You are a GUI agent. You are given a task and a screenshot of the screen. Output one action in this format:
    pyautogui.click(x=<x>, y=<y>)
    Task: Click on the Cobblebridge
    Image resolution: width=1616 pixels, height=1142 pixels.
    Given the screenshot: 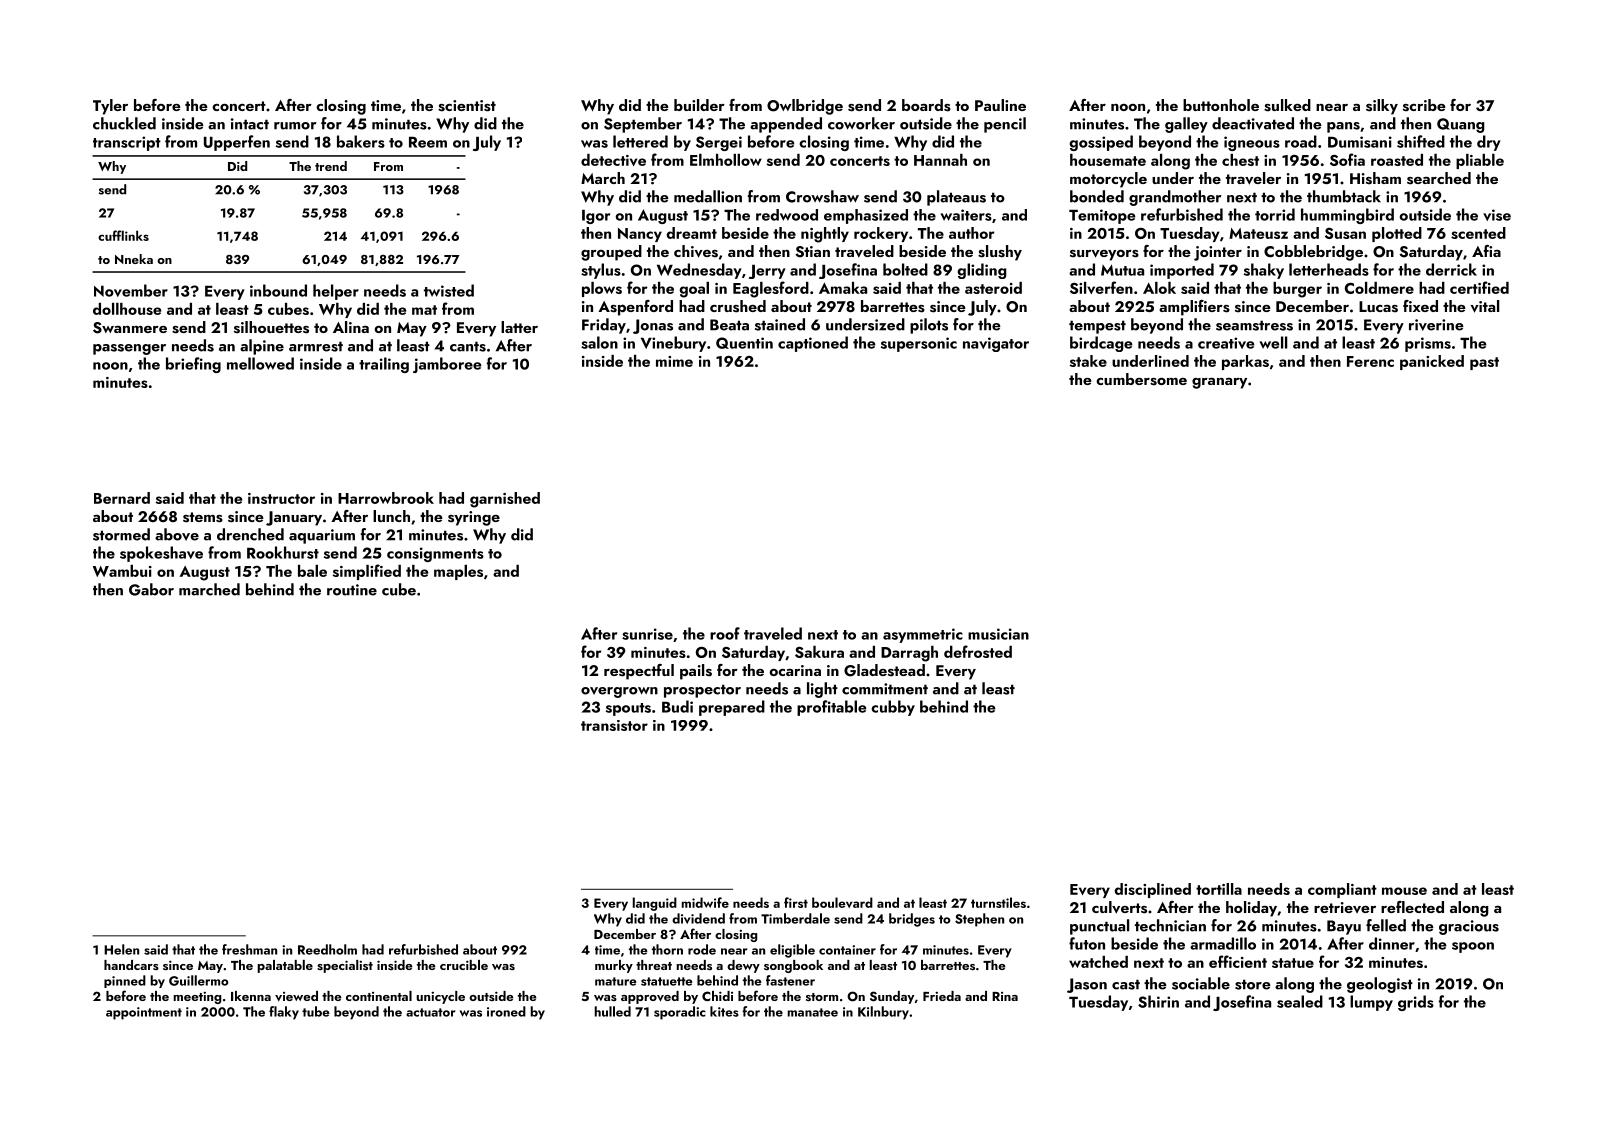 What is the action you would take?
    pyautogui.click(x=1313, y=253)
